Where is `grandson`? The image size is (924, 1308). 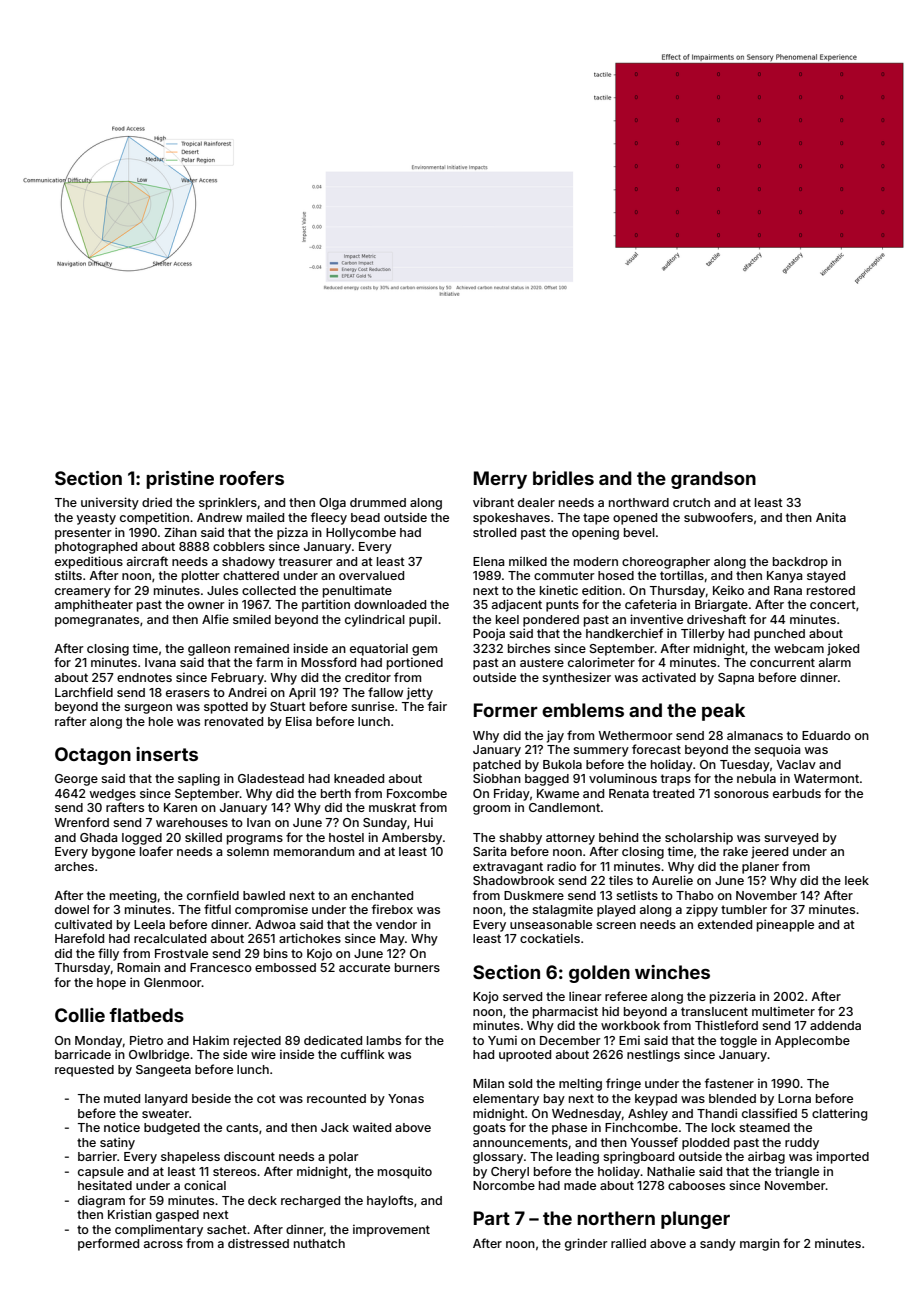
grandson is located at coordinates (713, 480).
